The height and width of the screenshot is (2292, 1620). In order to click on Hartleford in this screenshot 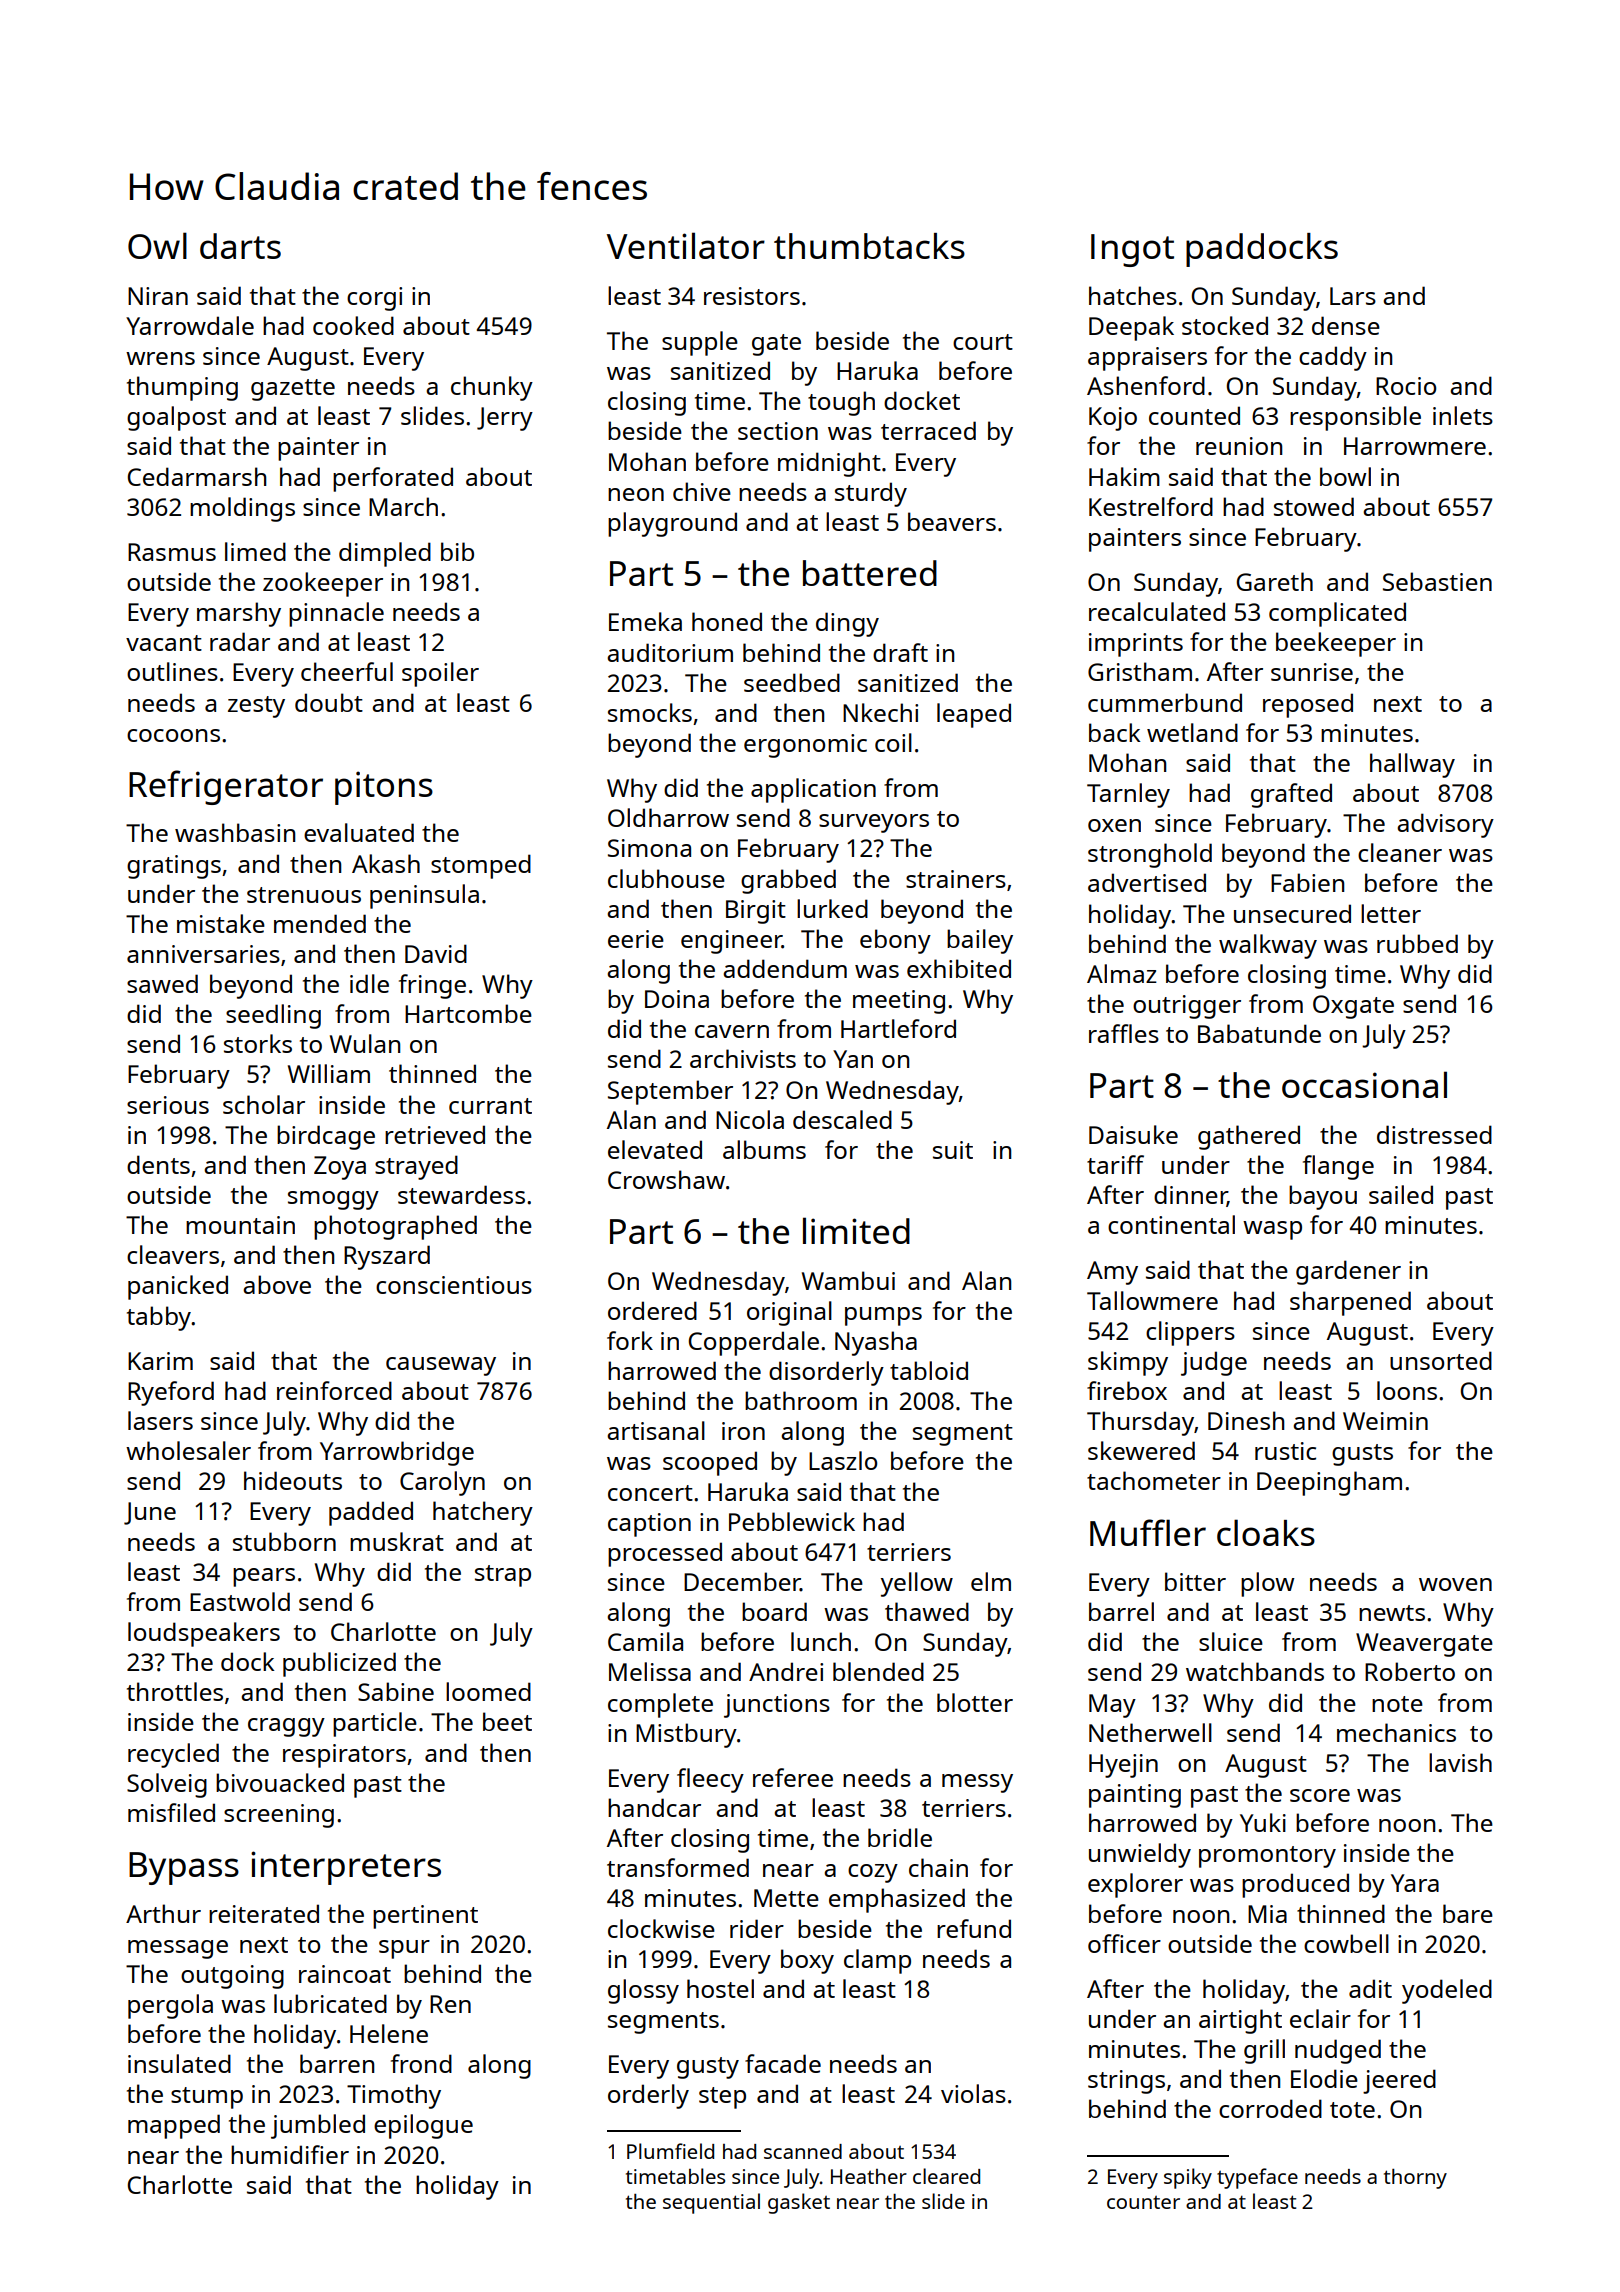, I will do `click(898, 1028)`.
